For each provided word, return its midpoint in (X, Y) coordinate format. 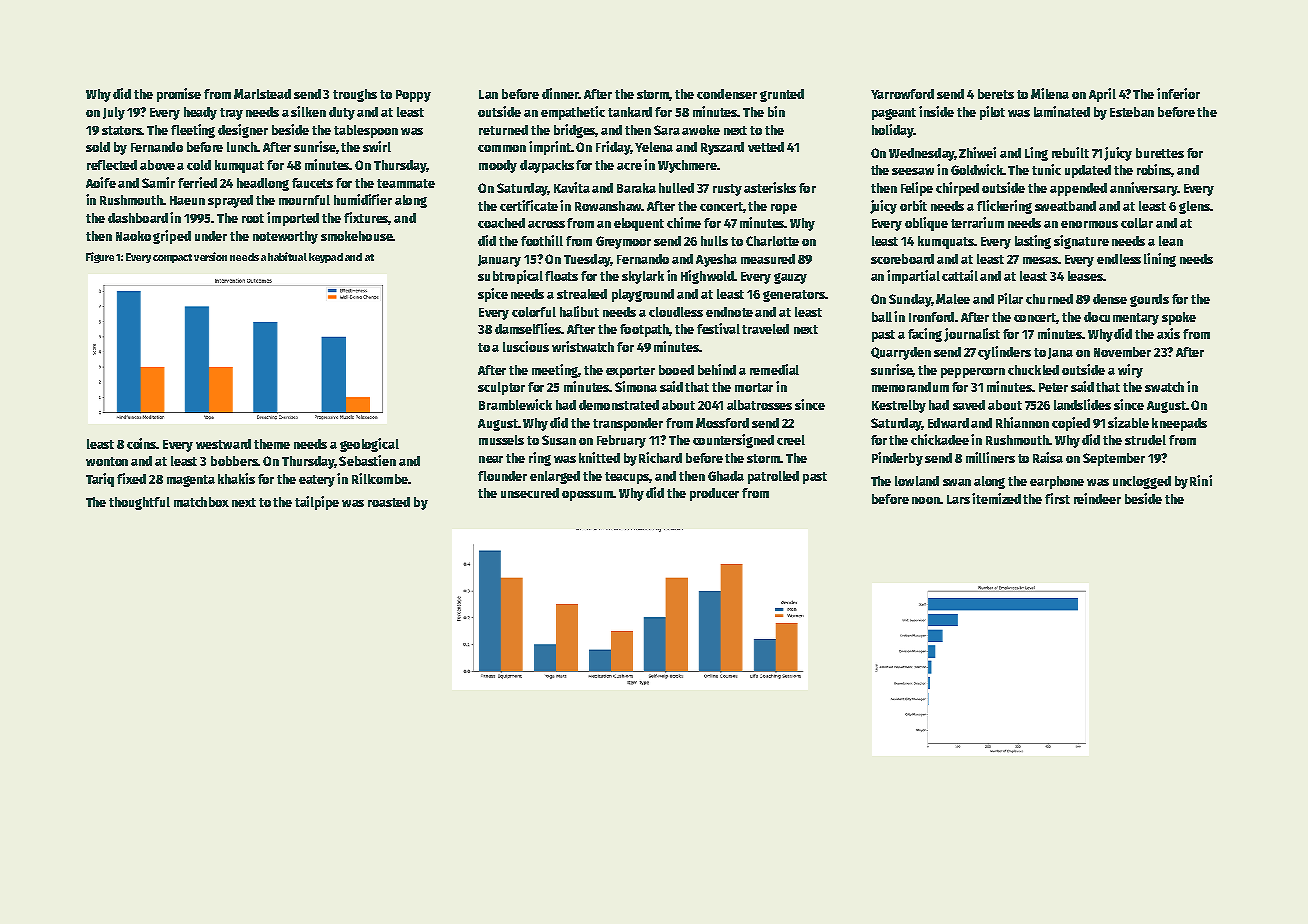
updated (1088, 171)
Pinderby (897, 459)
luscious (526, 346)
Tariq (100, 480)
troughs (355, 95)
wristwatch (583, 346)
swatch (1164, 387)
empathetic (573, 113)
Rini (1201, 480)
